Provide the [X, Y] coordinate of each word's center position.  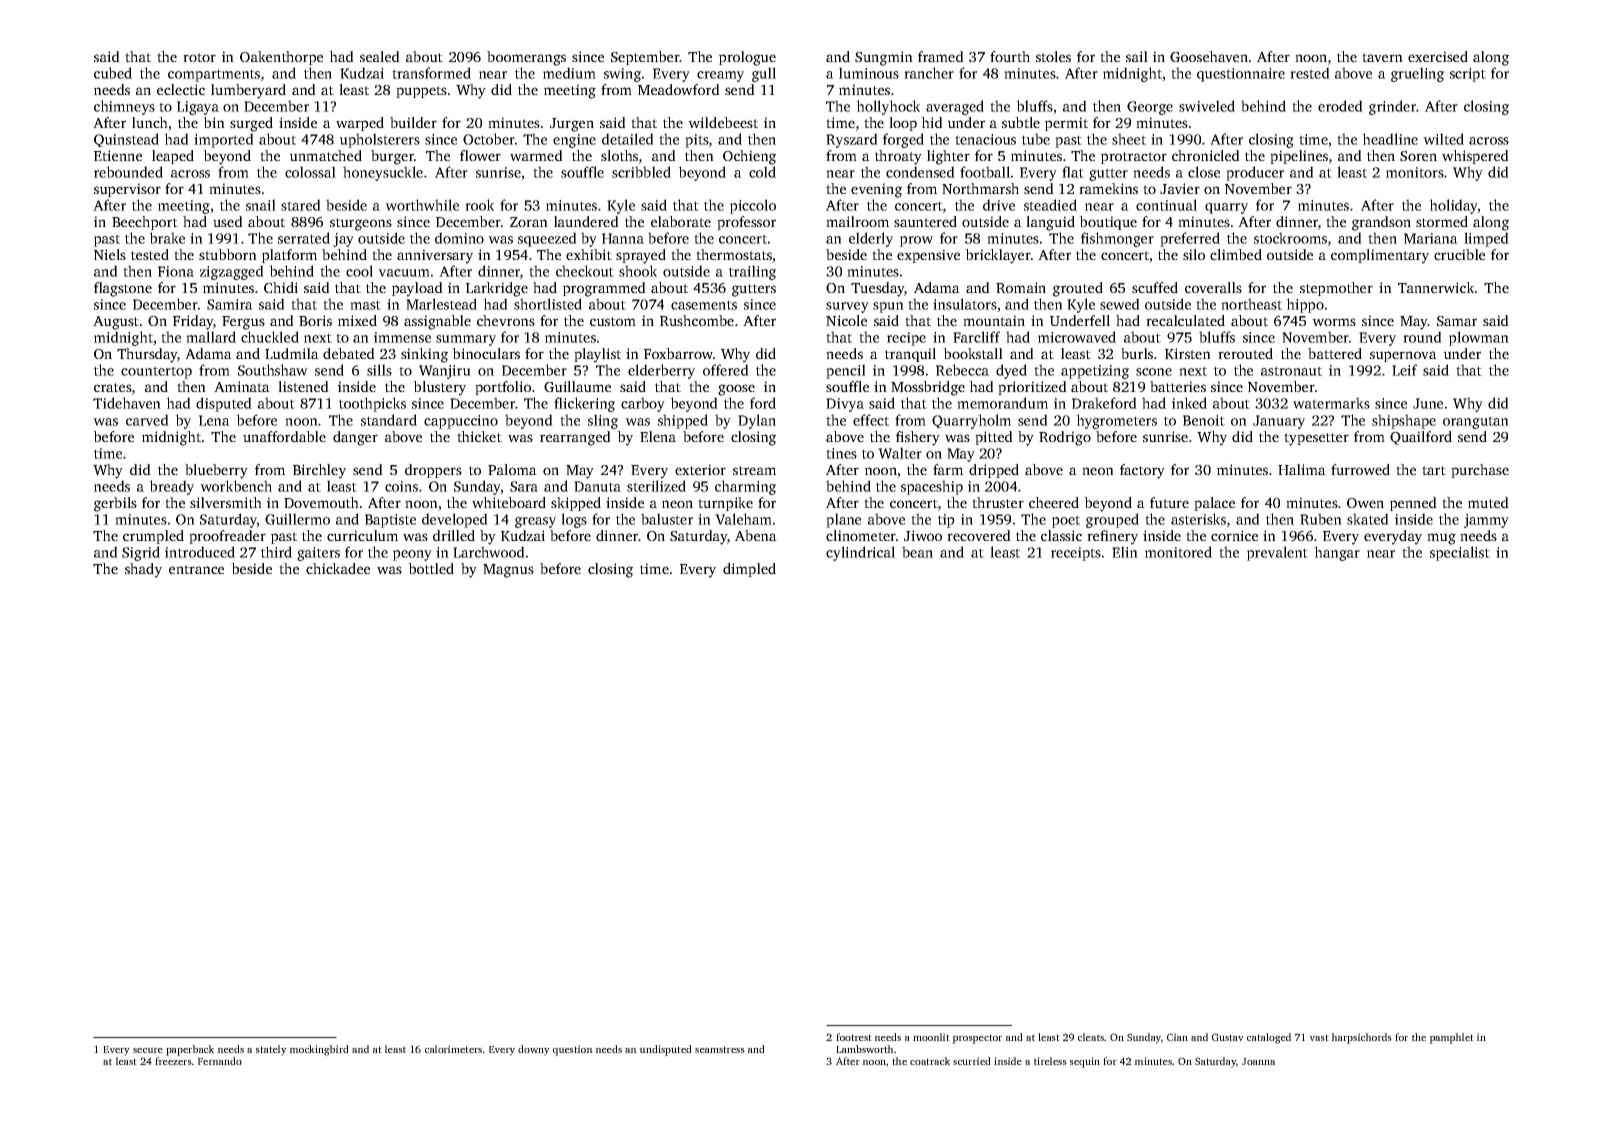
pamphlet [1451, 1038]
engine [574, 141]
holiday [1453, 206]
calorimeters [453, 1049]
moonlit [931, 1037]
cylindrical [860, 553]
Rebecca [962, 370]
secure [148, 1050]
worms [1334, 322]
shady [143, 570]
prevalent [1277, 553]
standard [389, 420]
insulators [965, 304]
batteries [1178, 386]
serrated [304, 238]
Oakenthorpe [281, 58]
